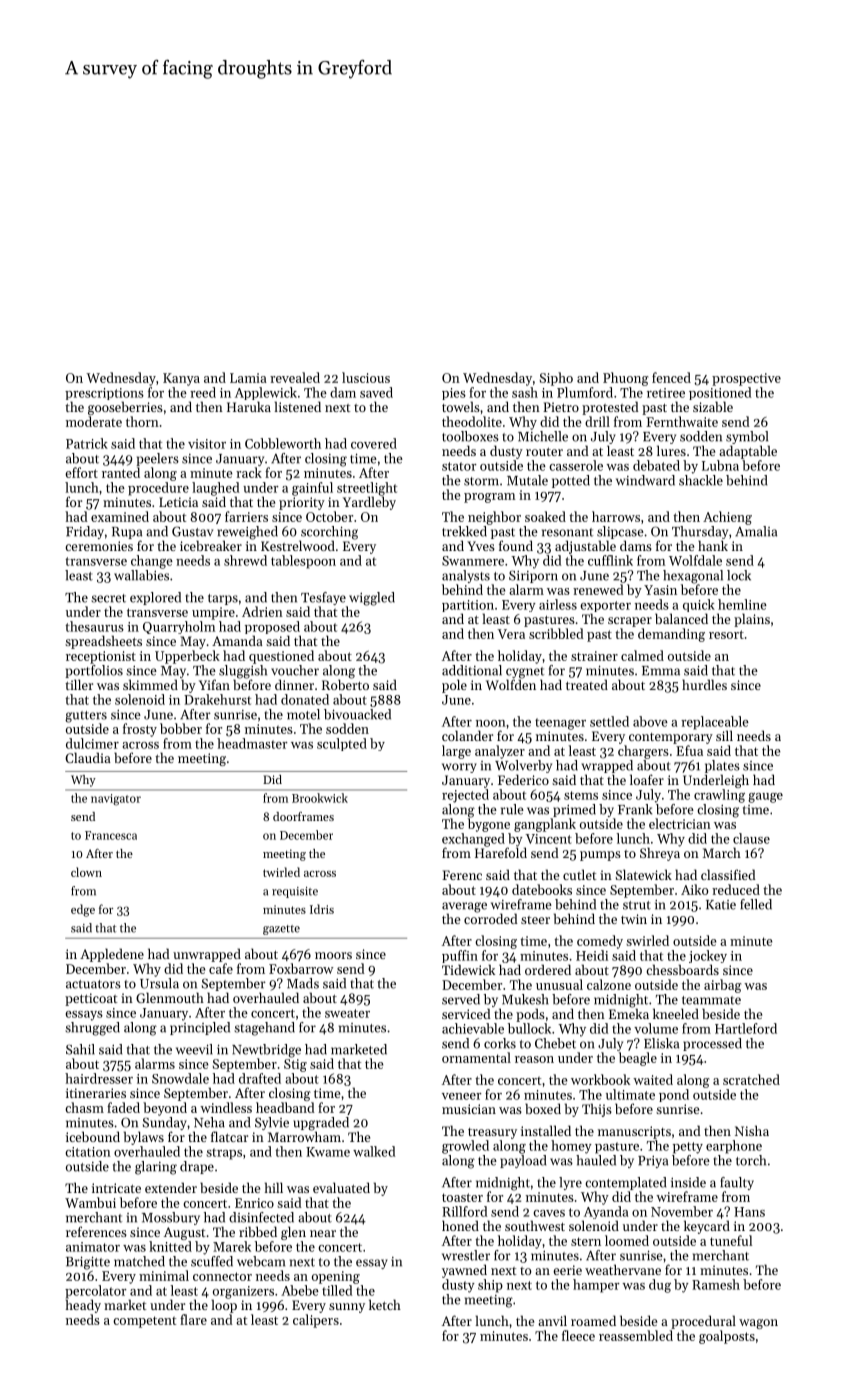 Image resolution: width=849 pixels, height=1400 pixels. What do you see at coordinates (248, 378) in the image?
I see `Lamia` at bounding box center [248, 378].
